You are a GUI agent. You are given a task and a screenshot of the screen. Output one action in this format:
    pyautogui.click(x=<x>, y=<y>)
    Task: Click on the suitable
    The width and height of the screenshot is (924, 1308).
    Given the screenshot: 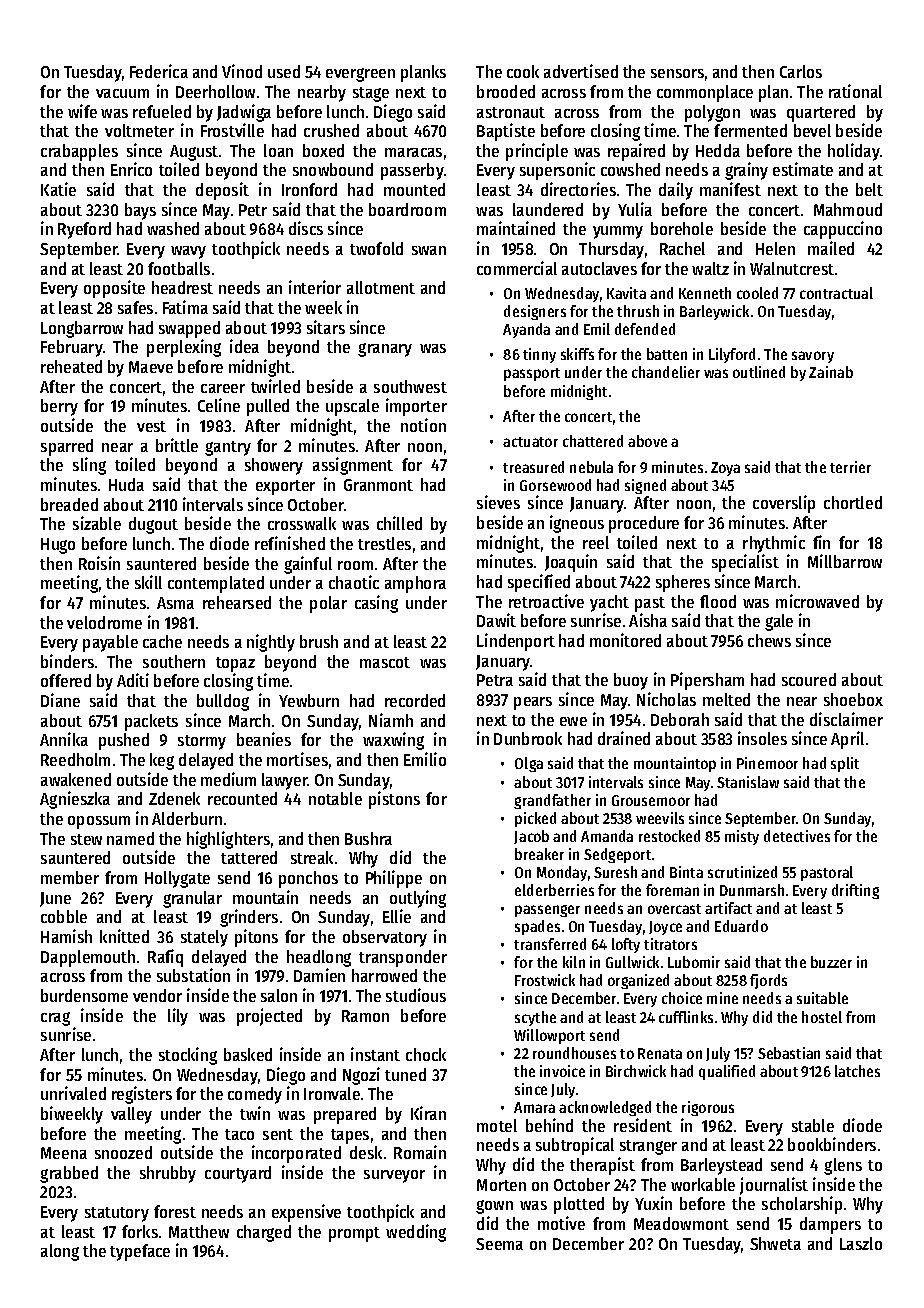 What is the action you would take?
    pyautogui.click(x=822, y=998)
